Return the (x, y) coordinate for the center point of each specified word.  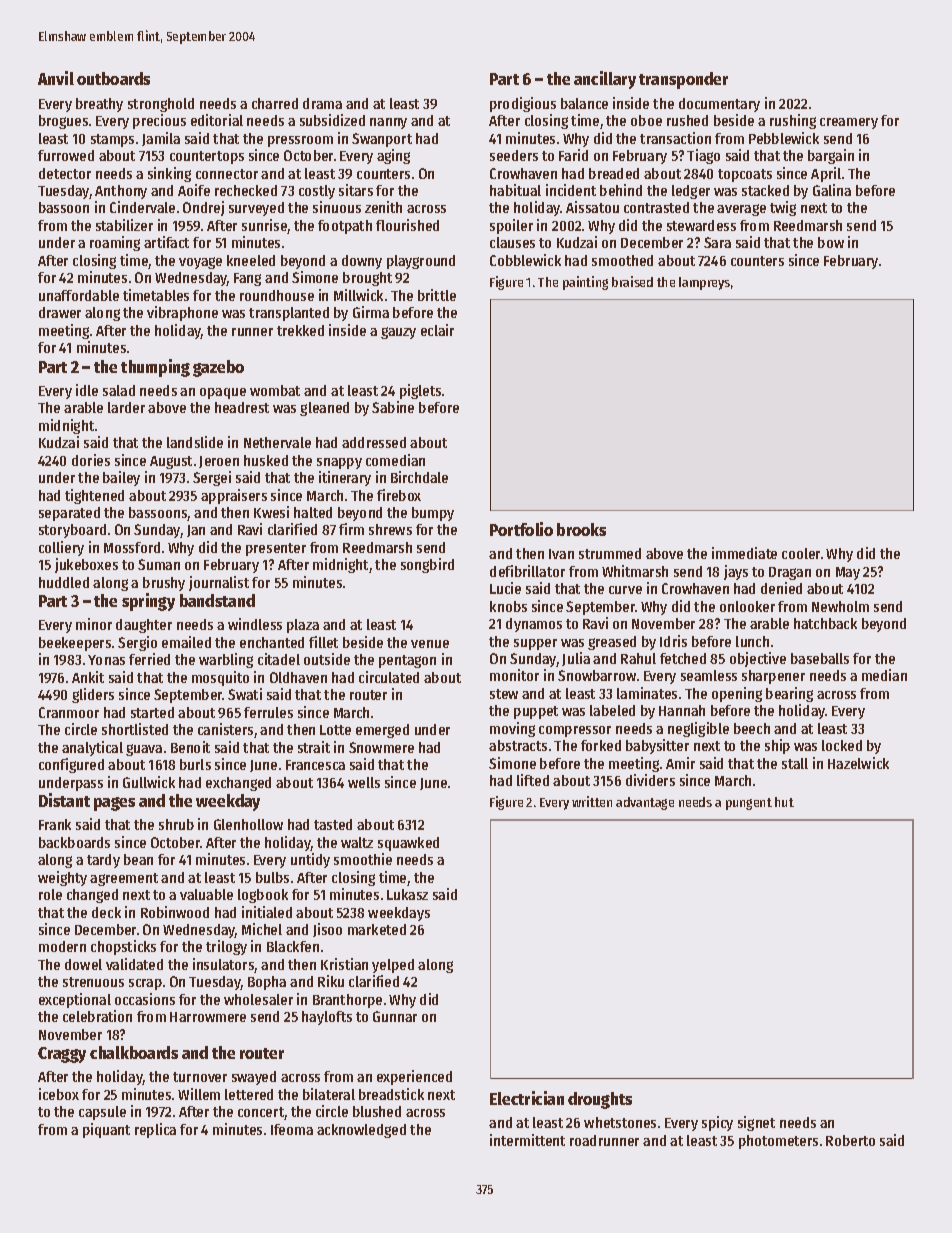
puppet (536, 712)
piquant (106, 1130)
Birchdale (419, 477)
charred (275, 103)
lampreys (704, 283)
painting (585, 283)
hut (784, 802)
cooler (801, 553)
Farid (573, 155)
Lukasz (407, 894)
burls (195, 764)
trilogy (226, 947)
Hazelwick (858, 763)
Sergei (212, 478)
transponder (683, 80)
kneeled (251, 260)
